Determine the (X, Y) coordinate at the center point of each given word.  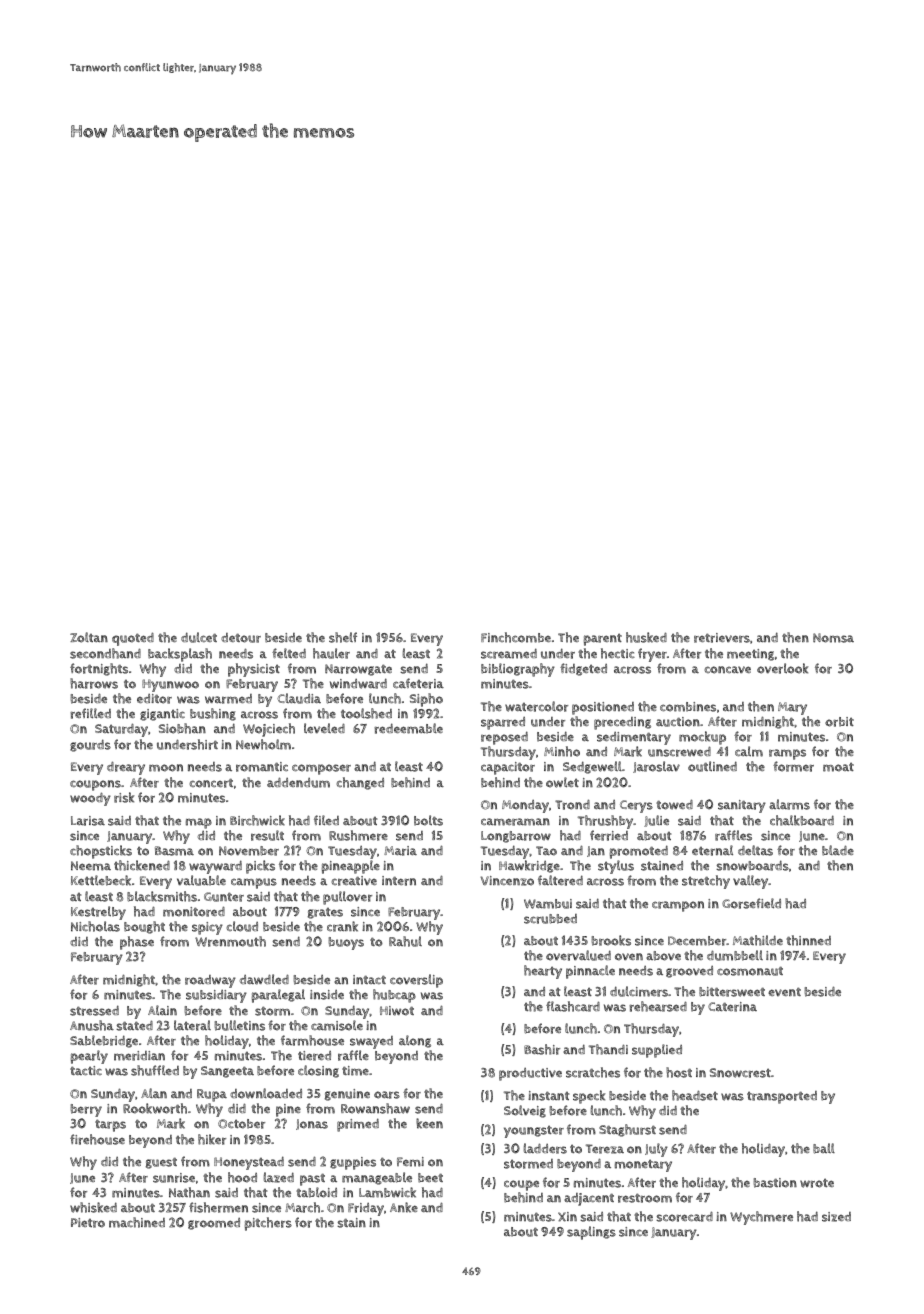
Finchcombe (516, 637)
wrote (817, 1183)
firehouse (97, 1139)
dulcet (199, 637)
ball (824, 1148)
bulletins (239, 1025)
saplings (591, 1233)
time (355, 1071)
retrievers (722, 638)
